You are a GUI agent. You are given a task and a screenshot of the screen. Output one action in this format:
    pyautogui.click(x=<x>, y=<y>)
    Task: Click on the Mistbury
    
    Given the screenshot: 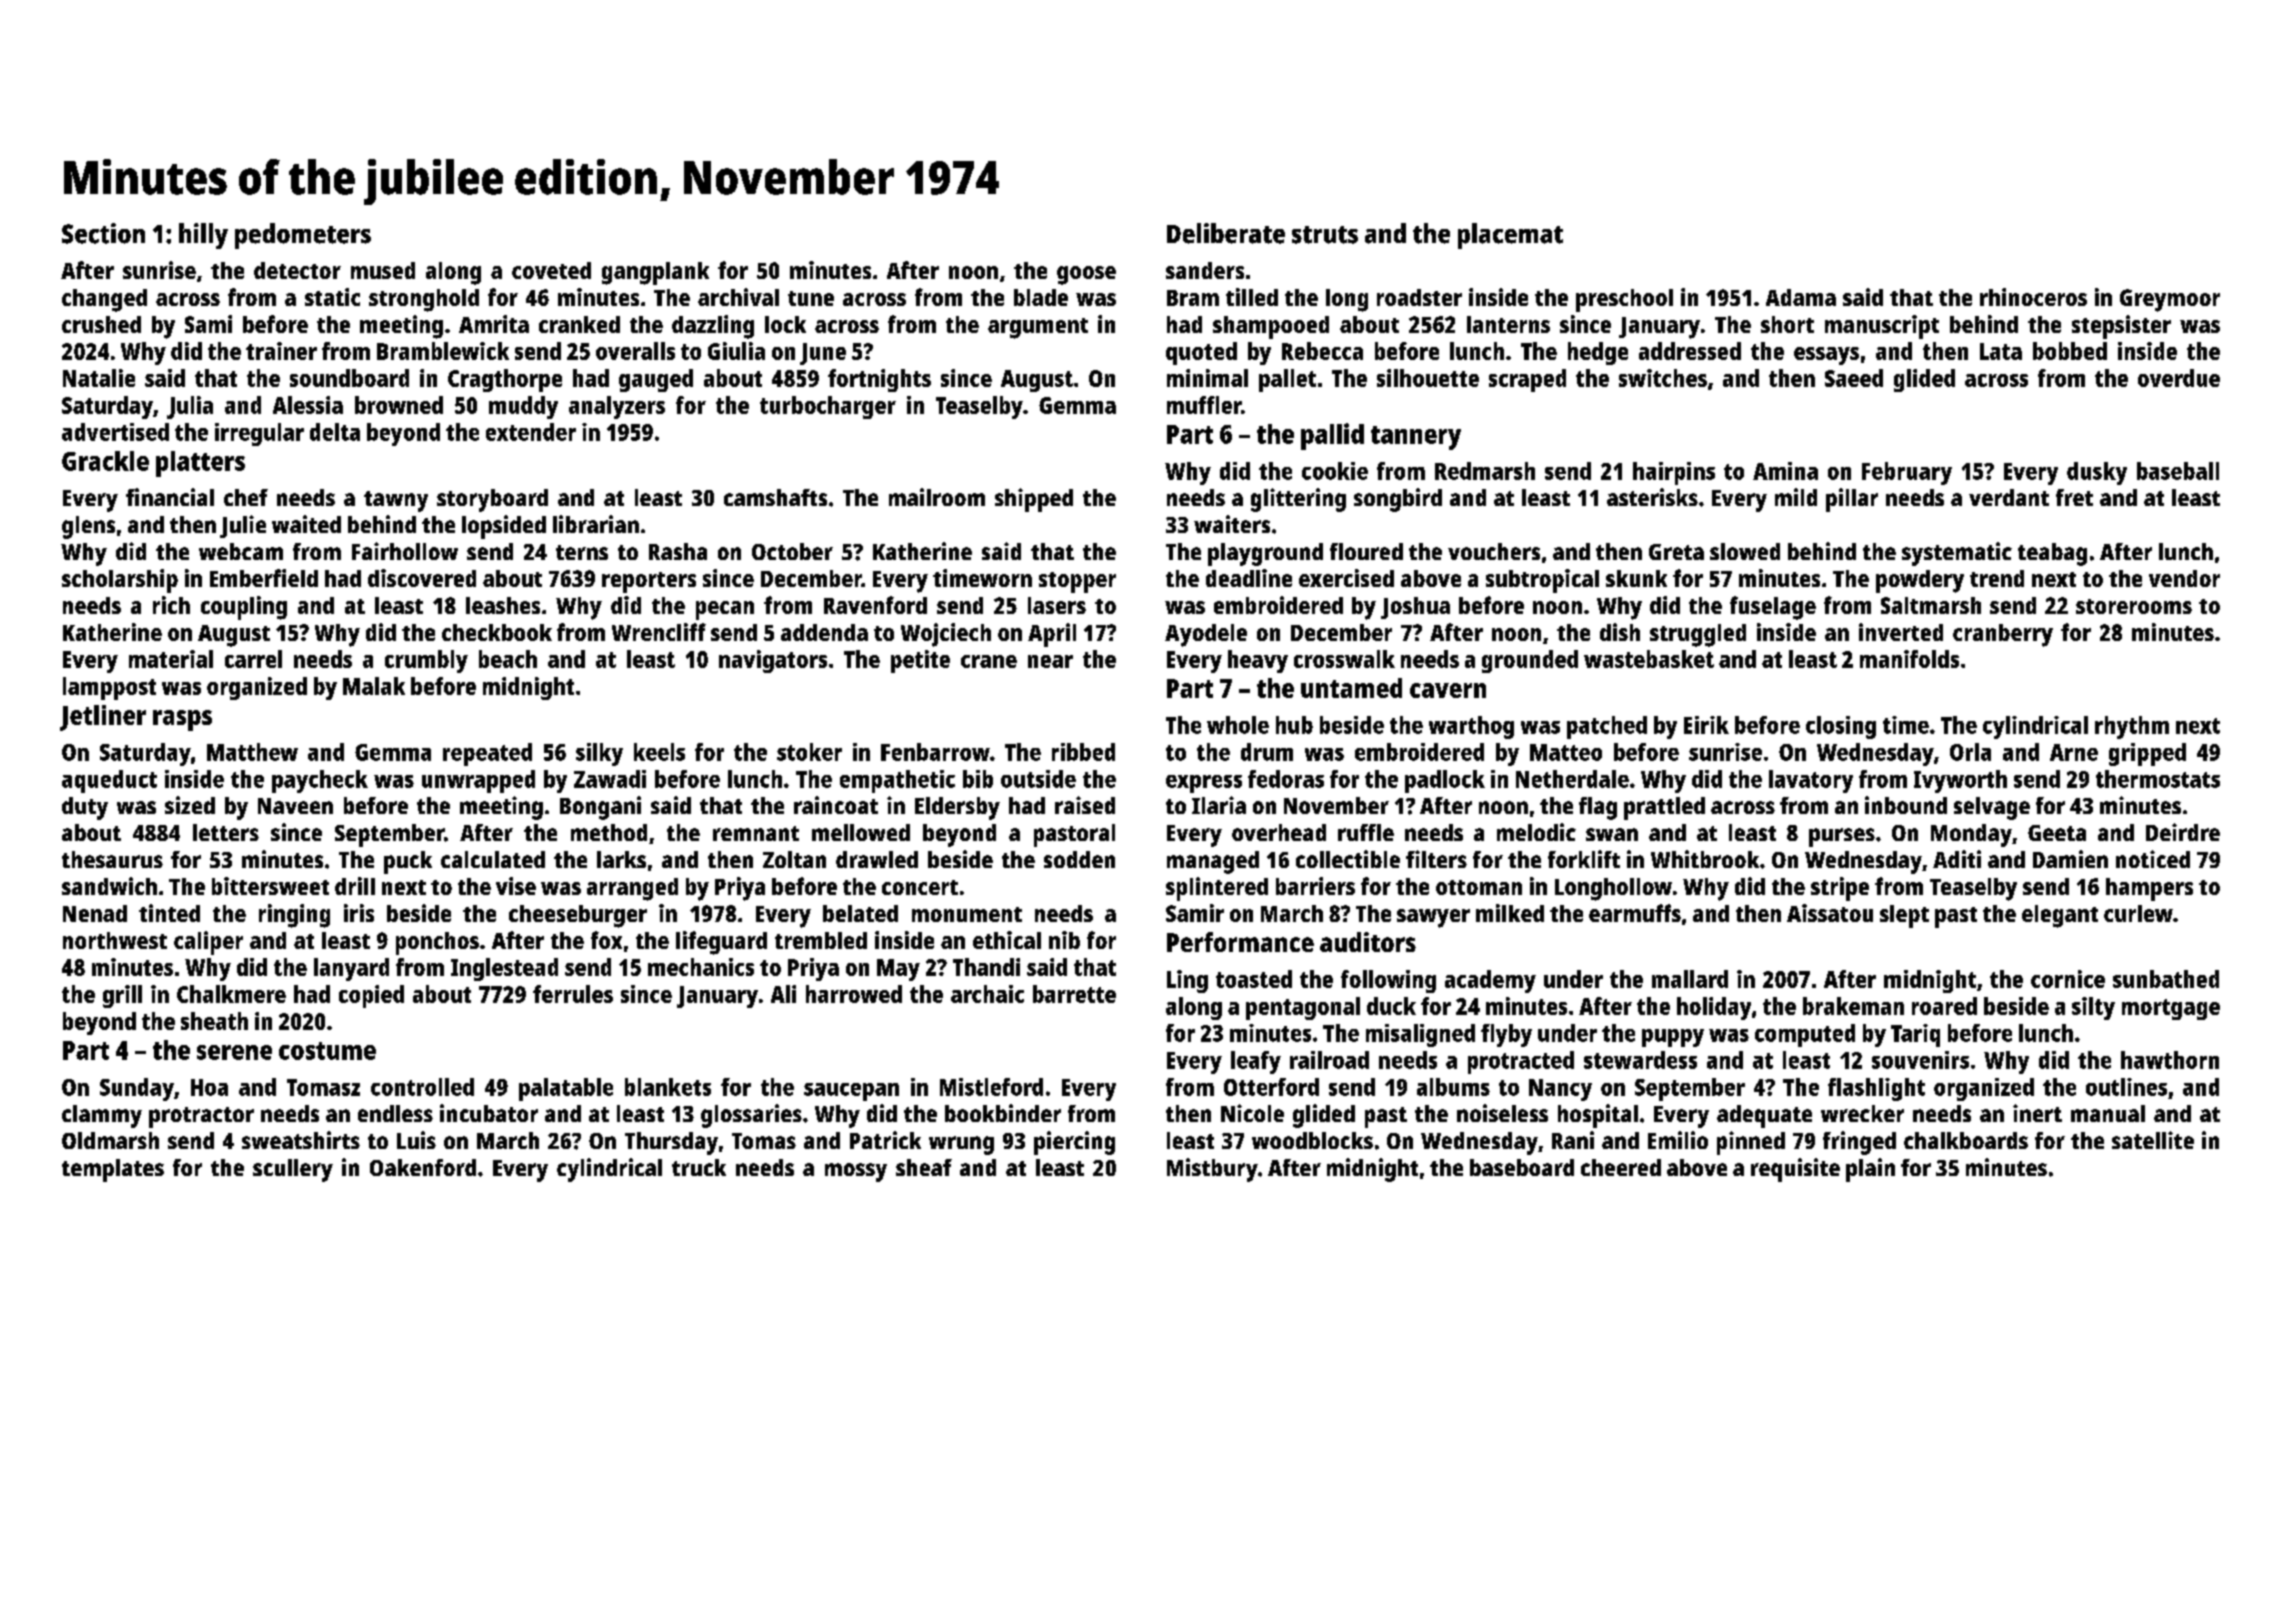 What is the action you would take?
    pyautogui.click(x=1212, y=1170)
